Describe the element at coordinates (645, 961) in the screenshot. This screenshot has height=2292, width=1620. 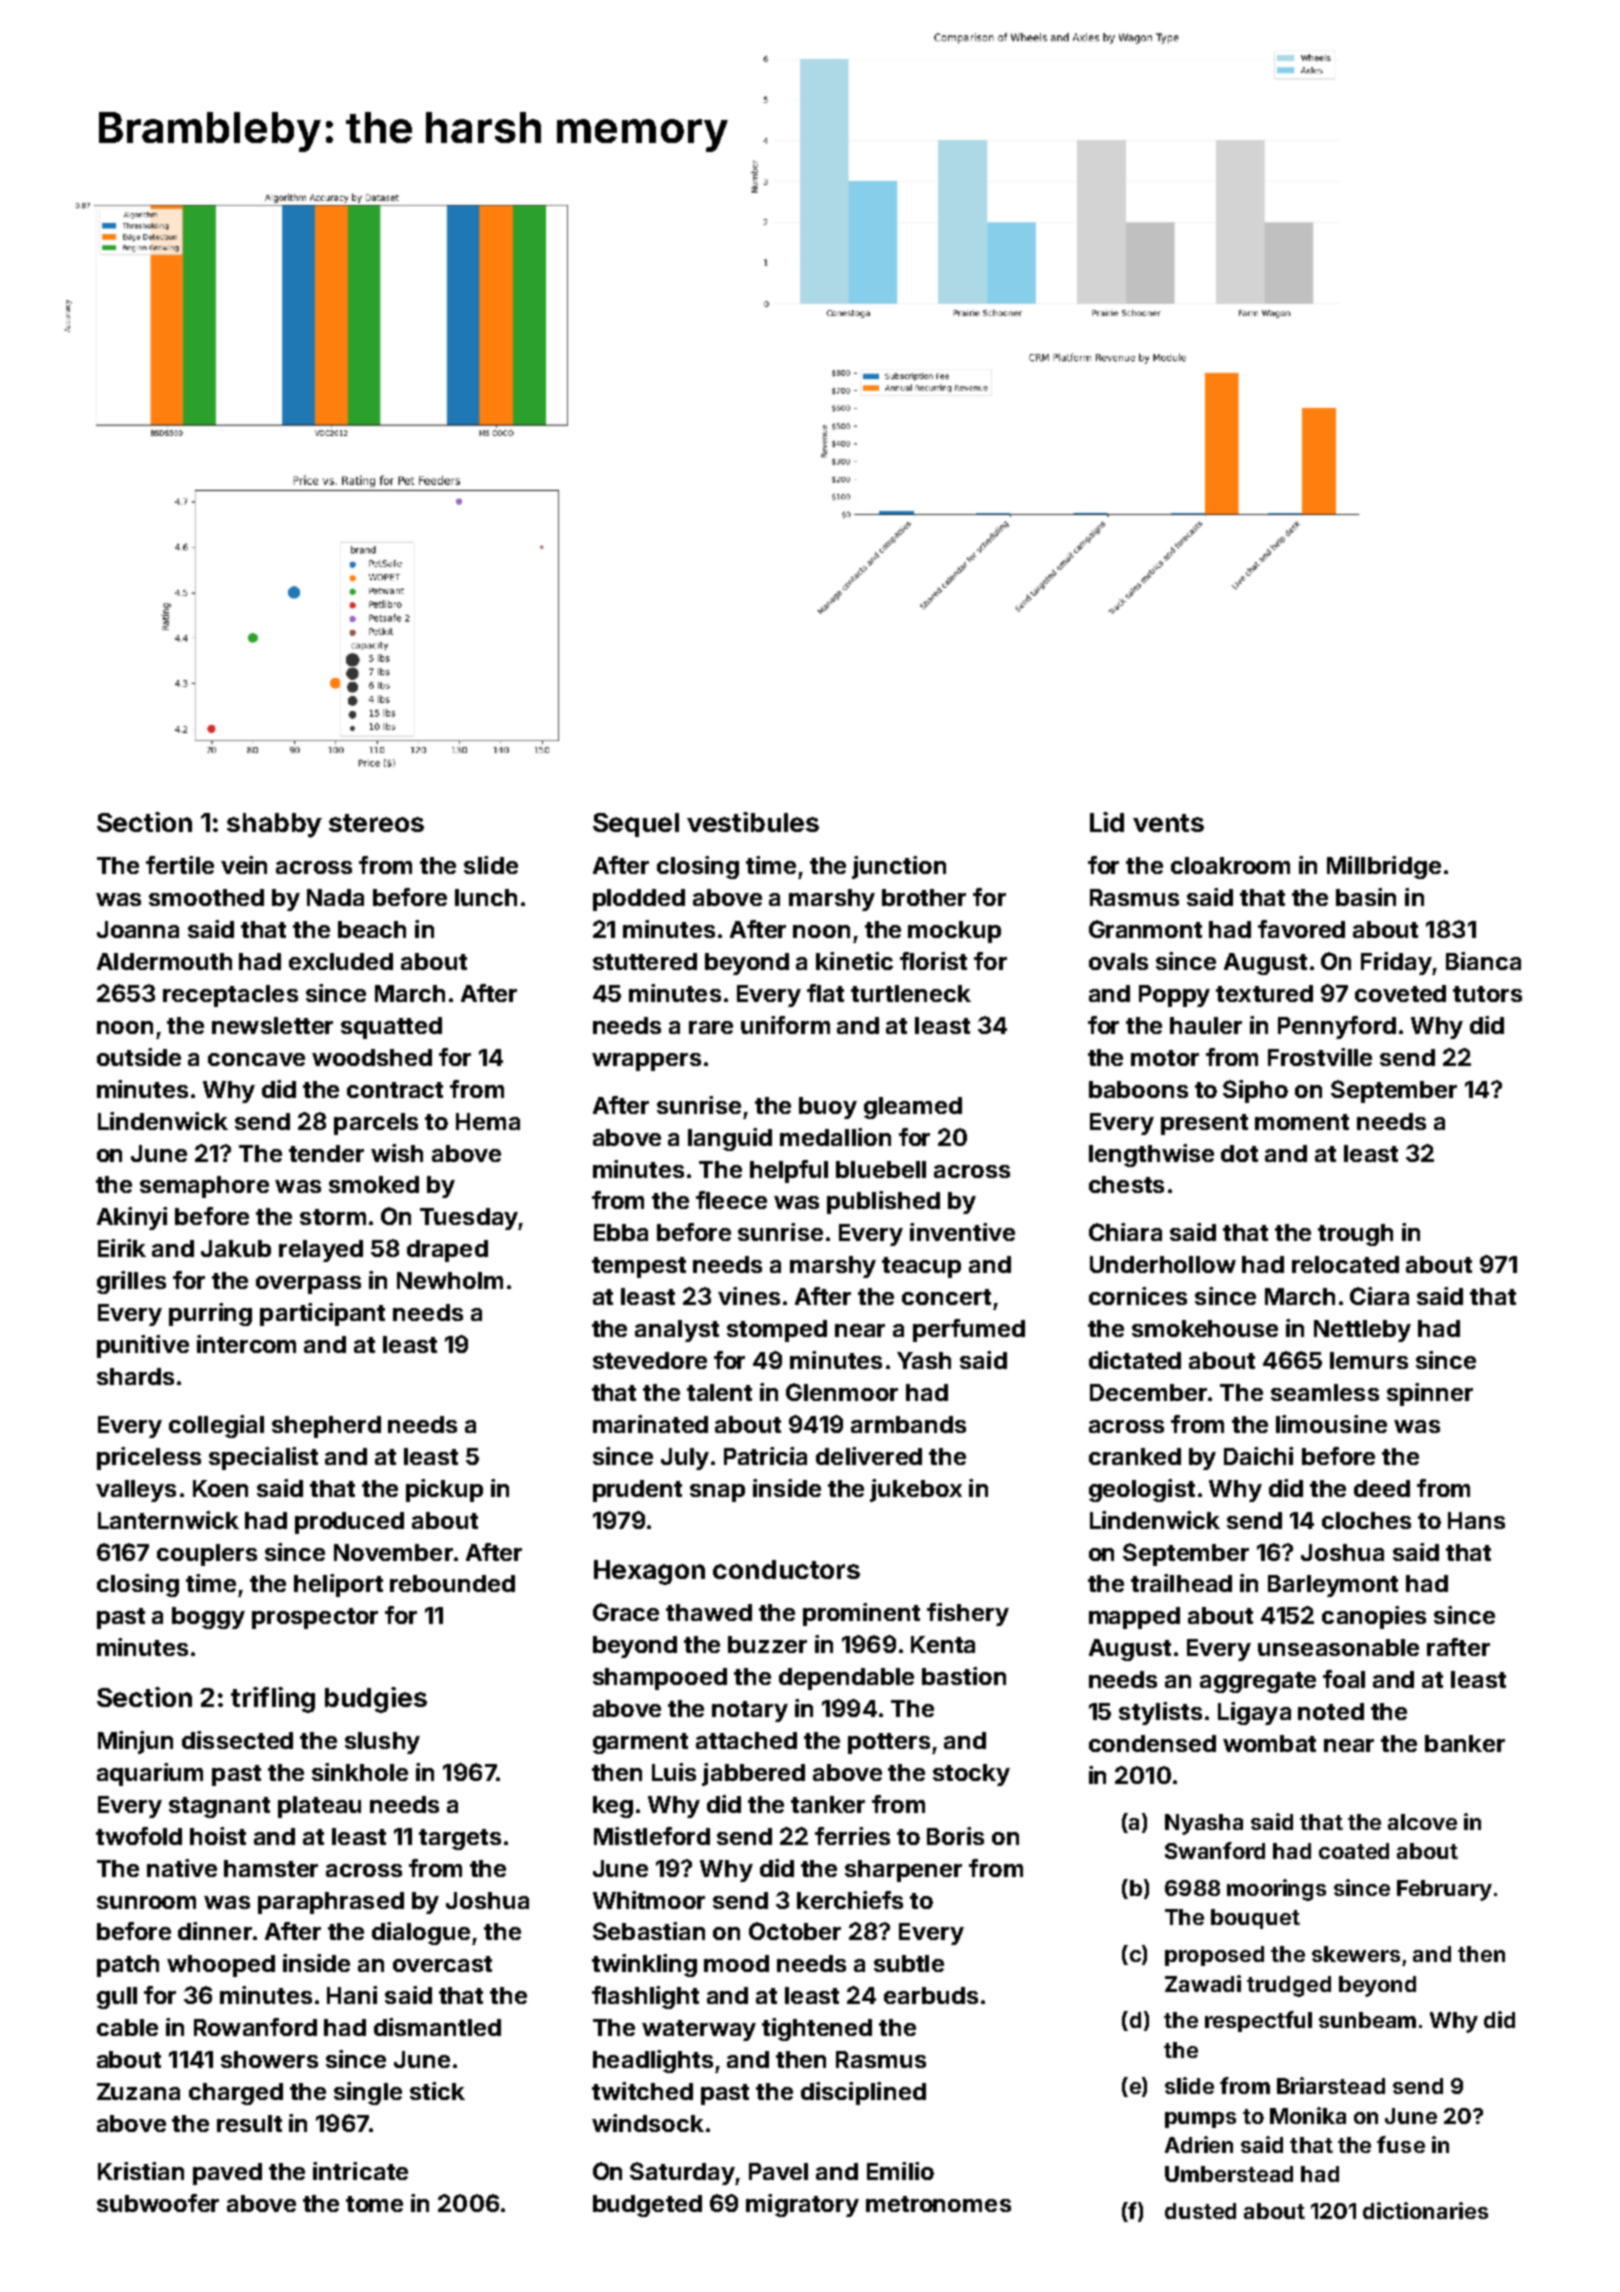
I see `stuttered` at that location.
